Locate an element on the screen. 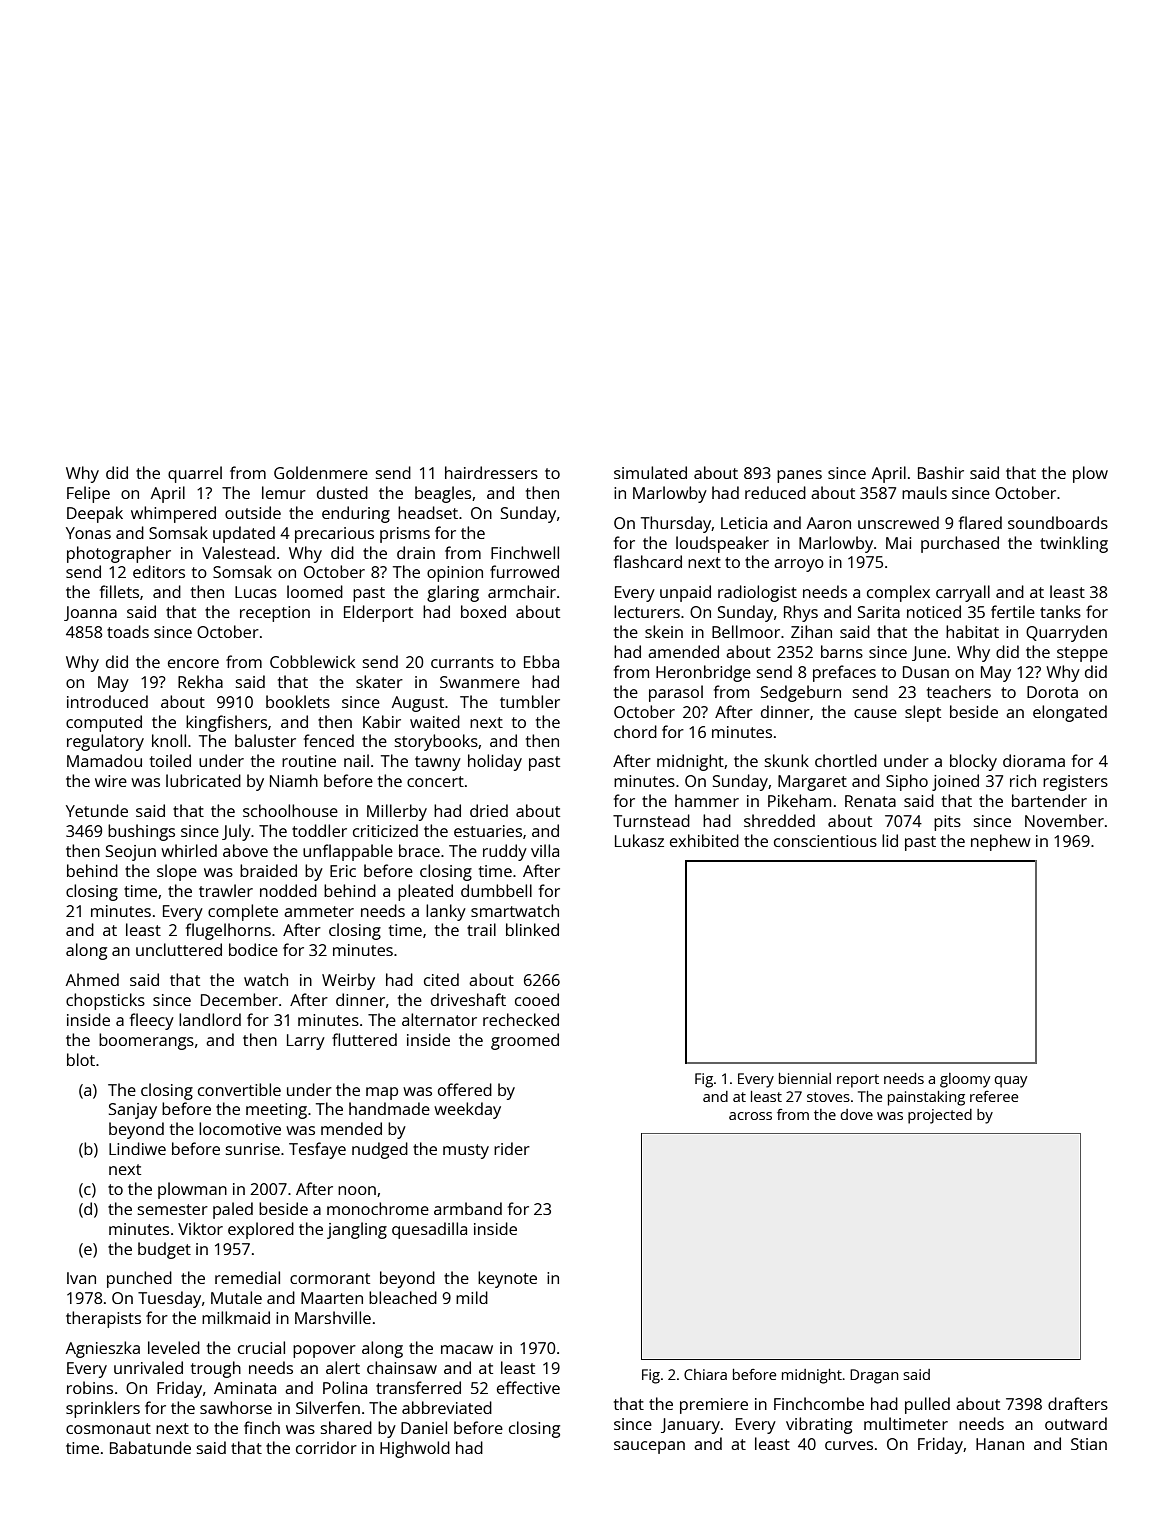 The image size is (1174, 1519). villa is located at coordinates (545, 850).
